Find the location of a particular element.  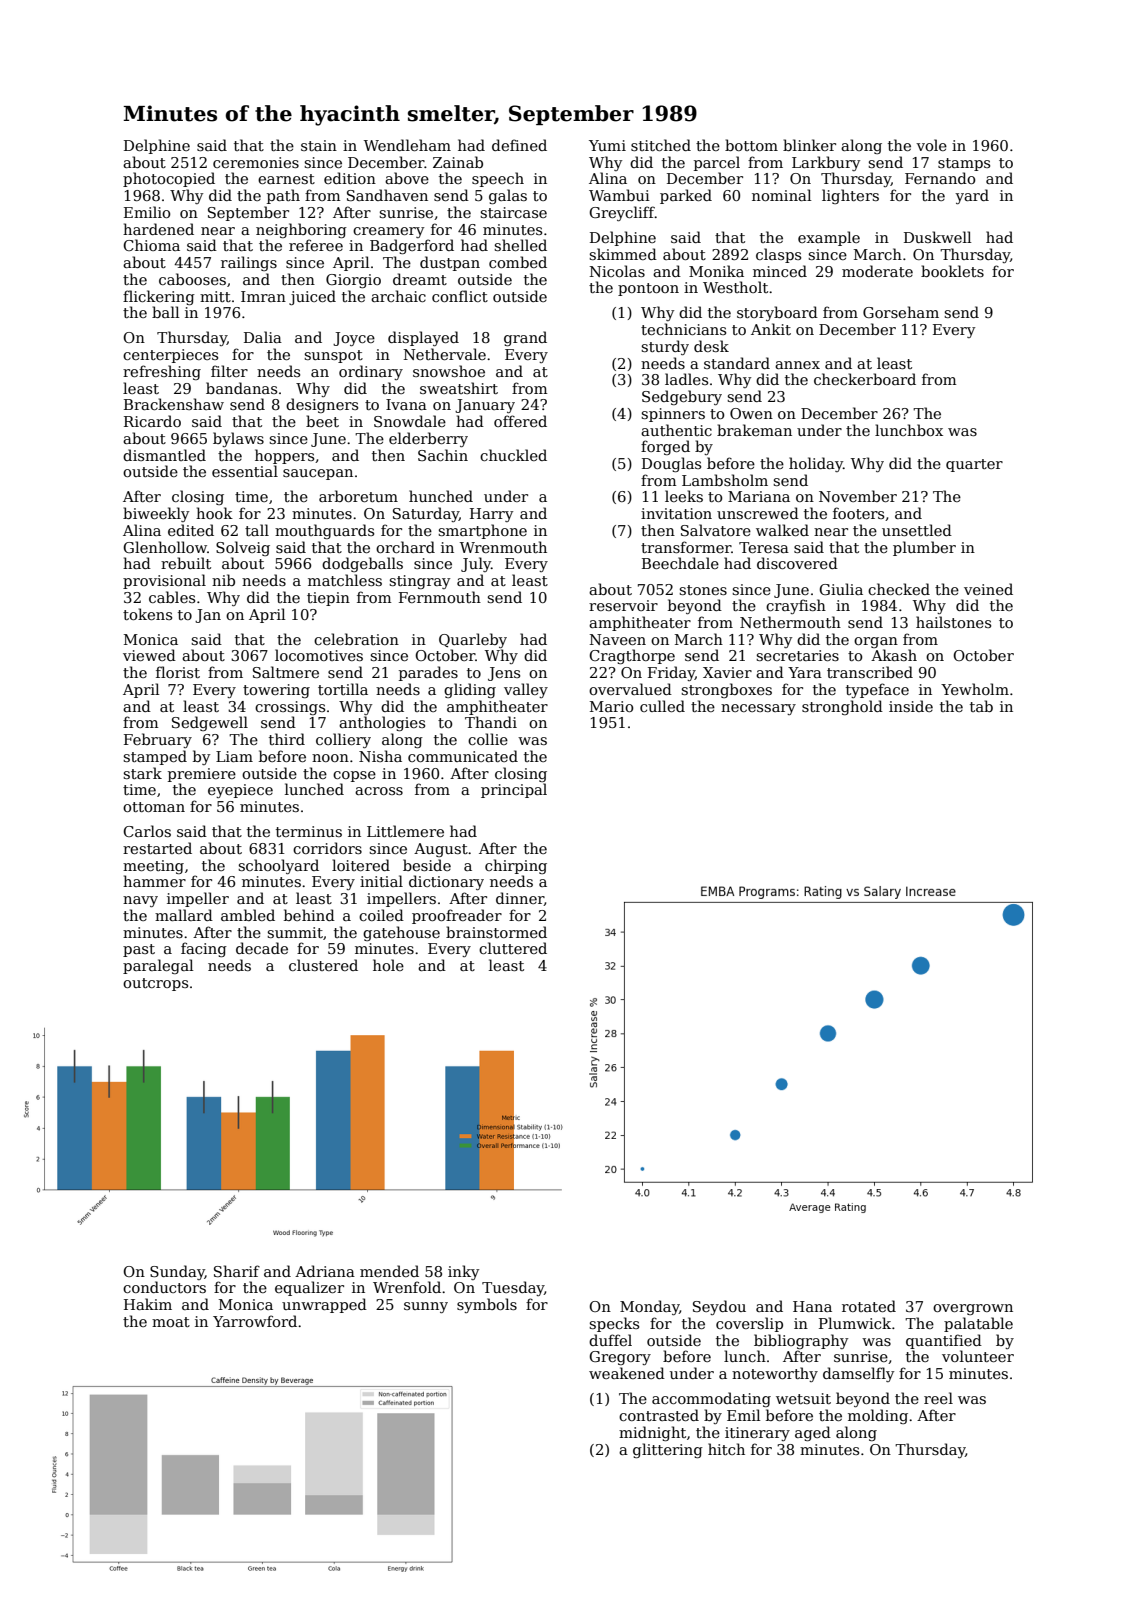

overgrown is located at coordinates (973, 1309).
